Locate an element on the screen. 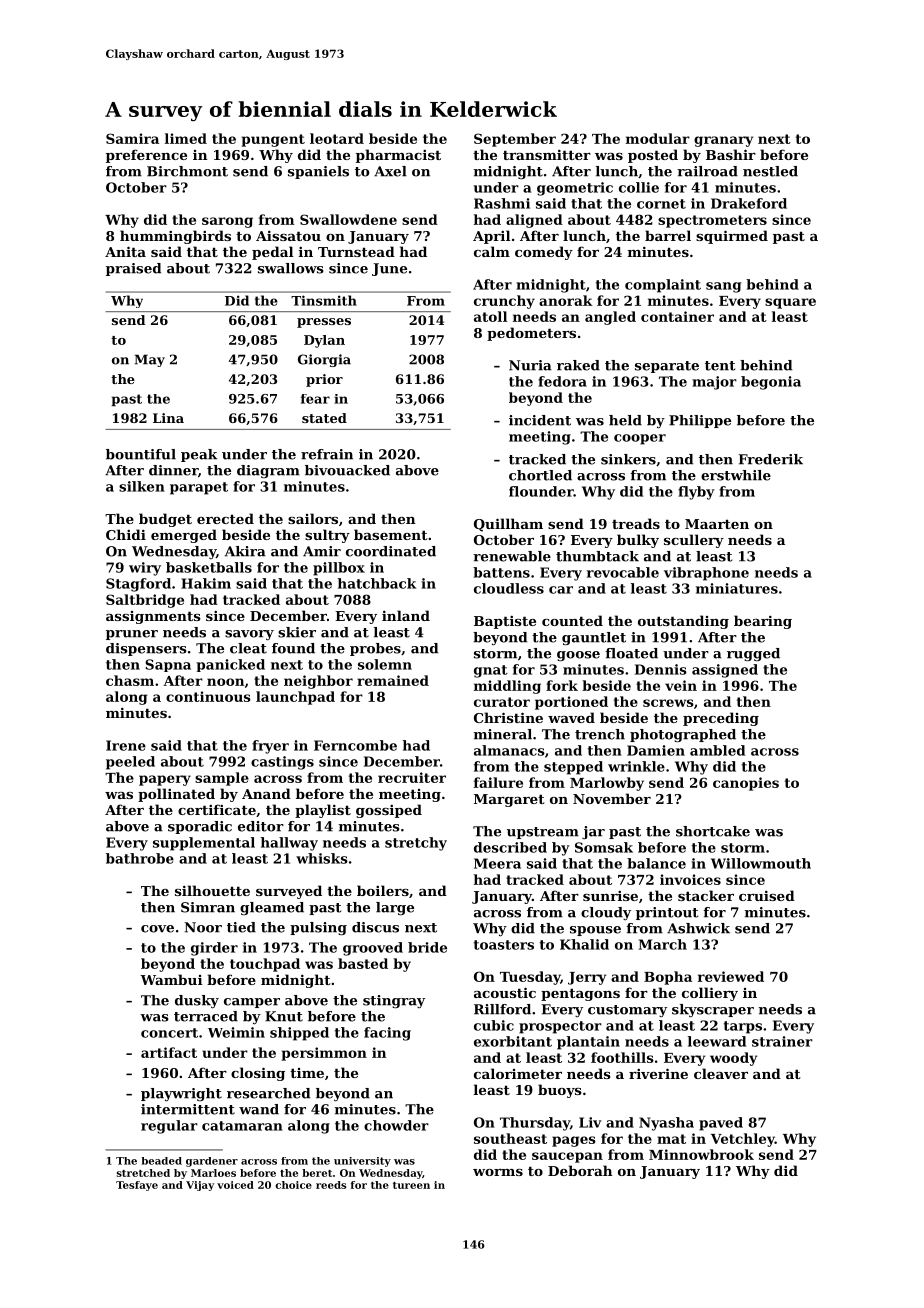  stretchy is located at coordinates (416, 844).
